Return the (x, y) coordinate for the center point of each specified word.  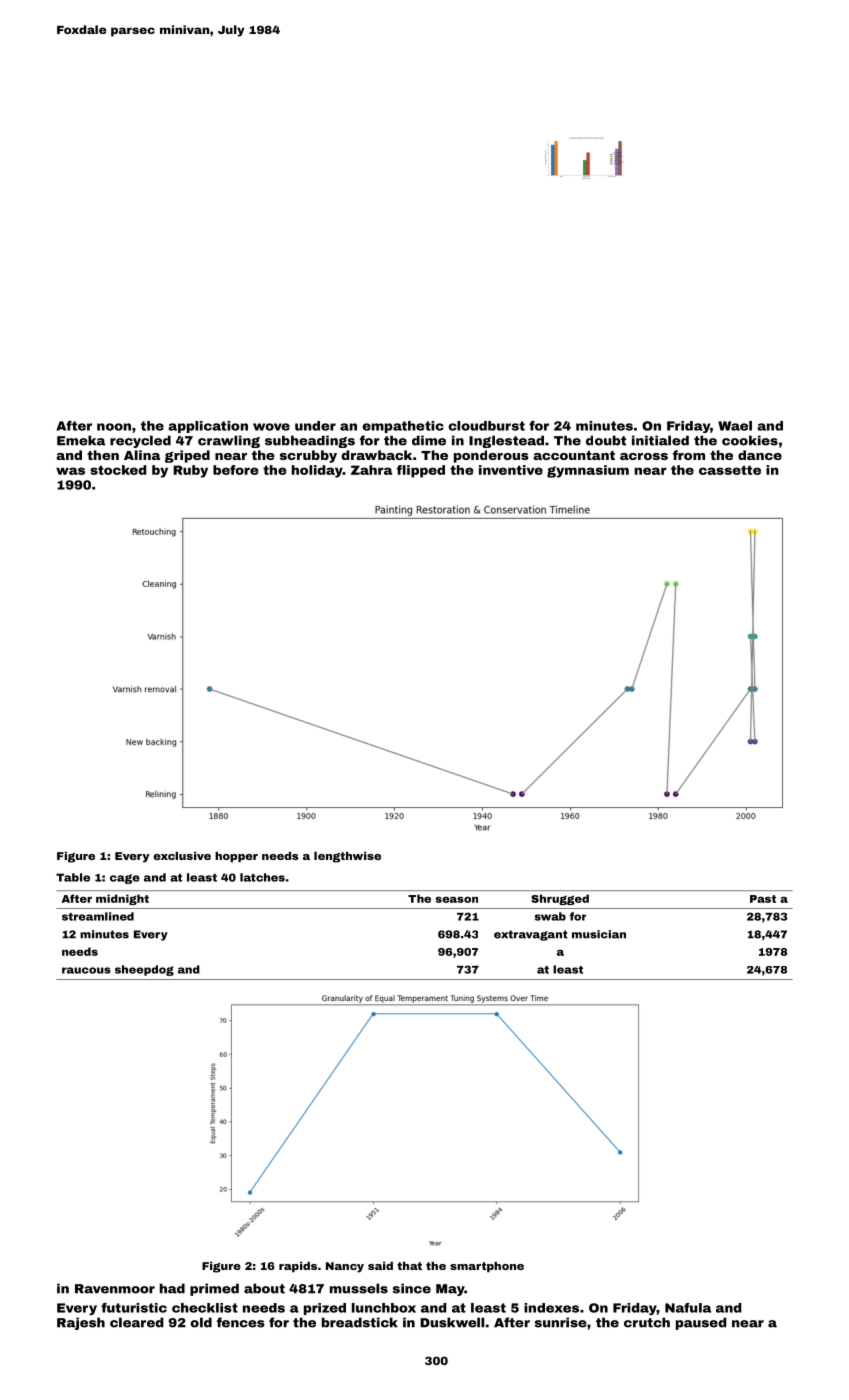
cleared (136, 1322)
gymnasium (588, 471)
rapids (298, 1267)
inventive (511, 470)
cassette (730, 470)
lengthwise (347, 857)
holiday (317, 471)
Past (763, 899)
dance (760, 455)
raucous (86, 970)
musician (599, 934)
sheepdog (144, 970)
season (457, 899)
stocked (118, 470)
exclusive (182, 856)
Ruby (190, 471)
